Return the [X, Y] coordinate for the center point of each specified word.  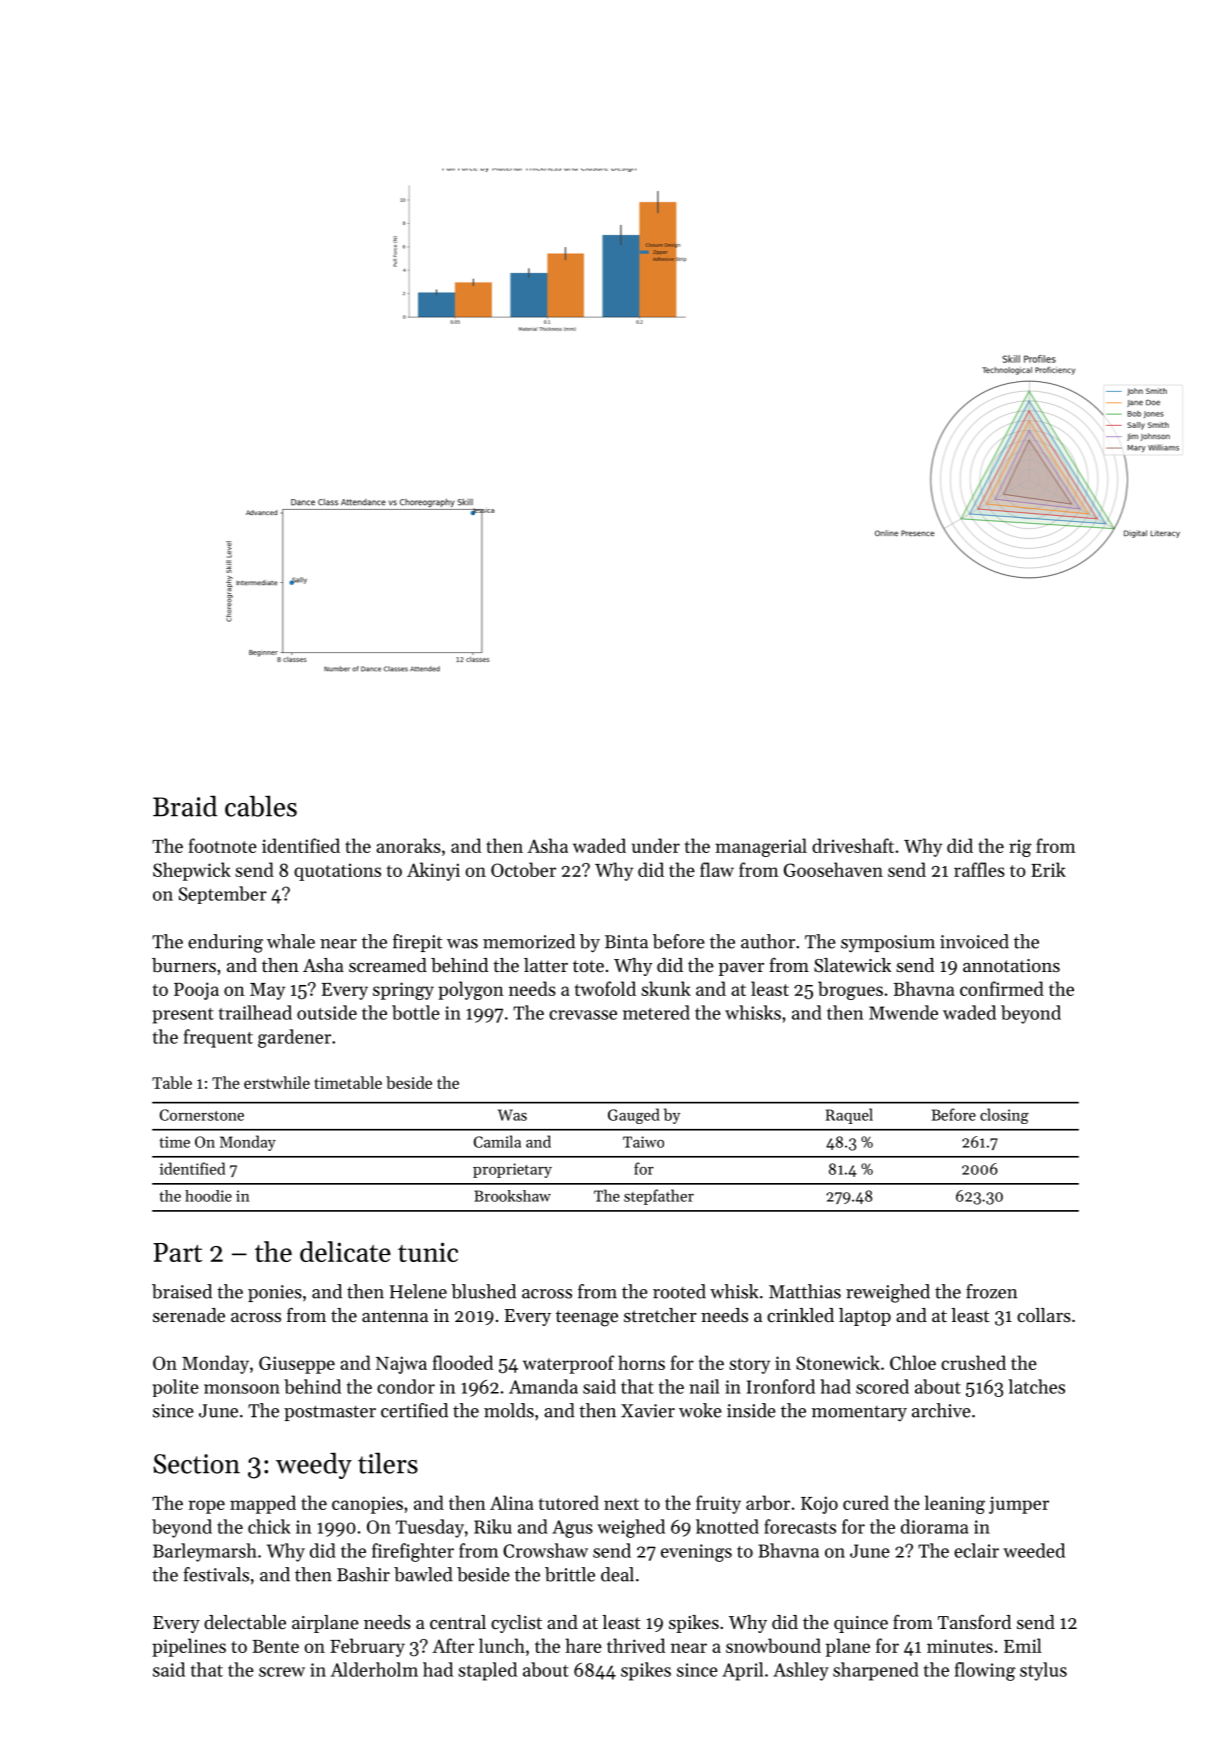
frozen [991, 1291]
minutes [960, 1646]
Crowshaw [545, 1550]
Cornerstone [202, 1115]
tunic [428, 1252]
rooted [679, 1291]
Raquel [849, 1116]
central [458, 1622]
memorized [529, 941]
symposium [888, 944]
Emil [1023, 1645]
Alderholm [374, 1669]
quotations [337, 872]
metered [656, 1012]
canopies [367, 1505]
